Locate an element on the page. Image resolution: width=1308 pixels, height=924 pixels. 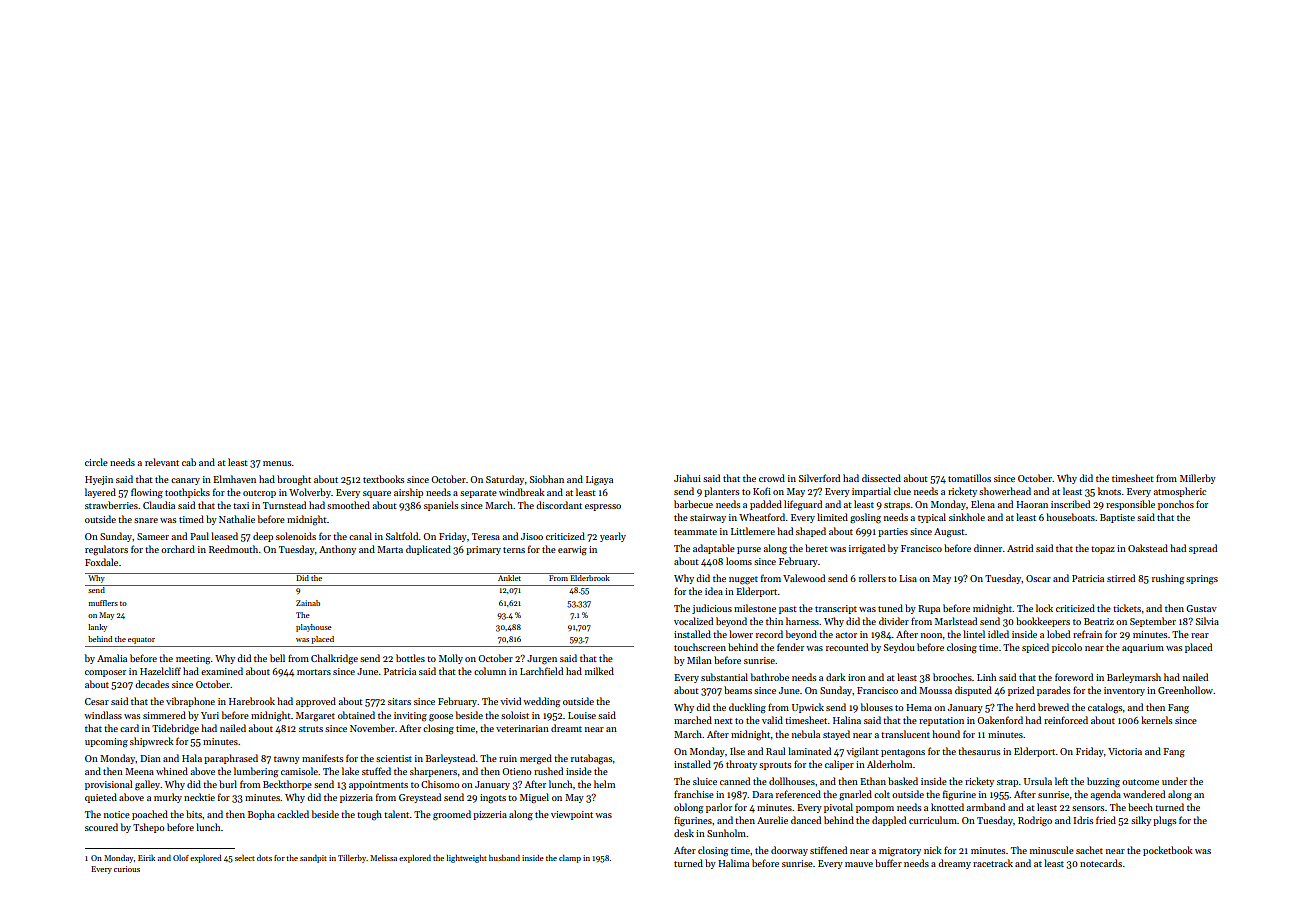
menus is located at coordinates (277, 463).
